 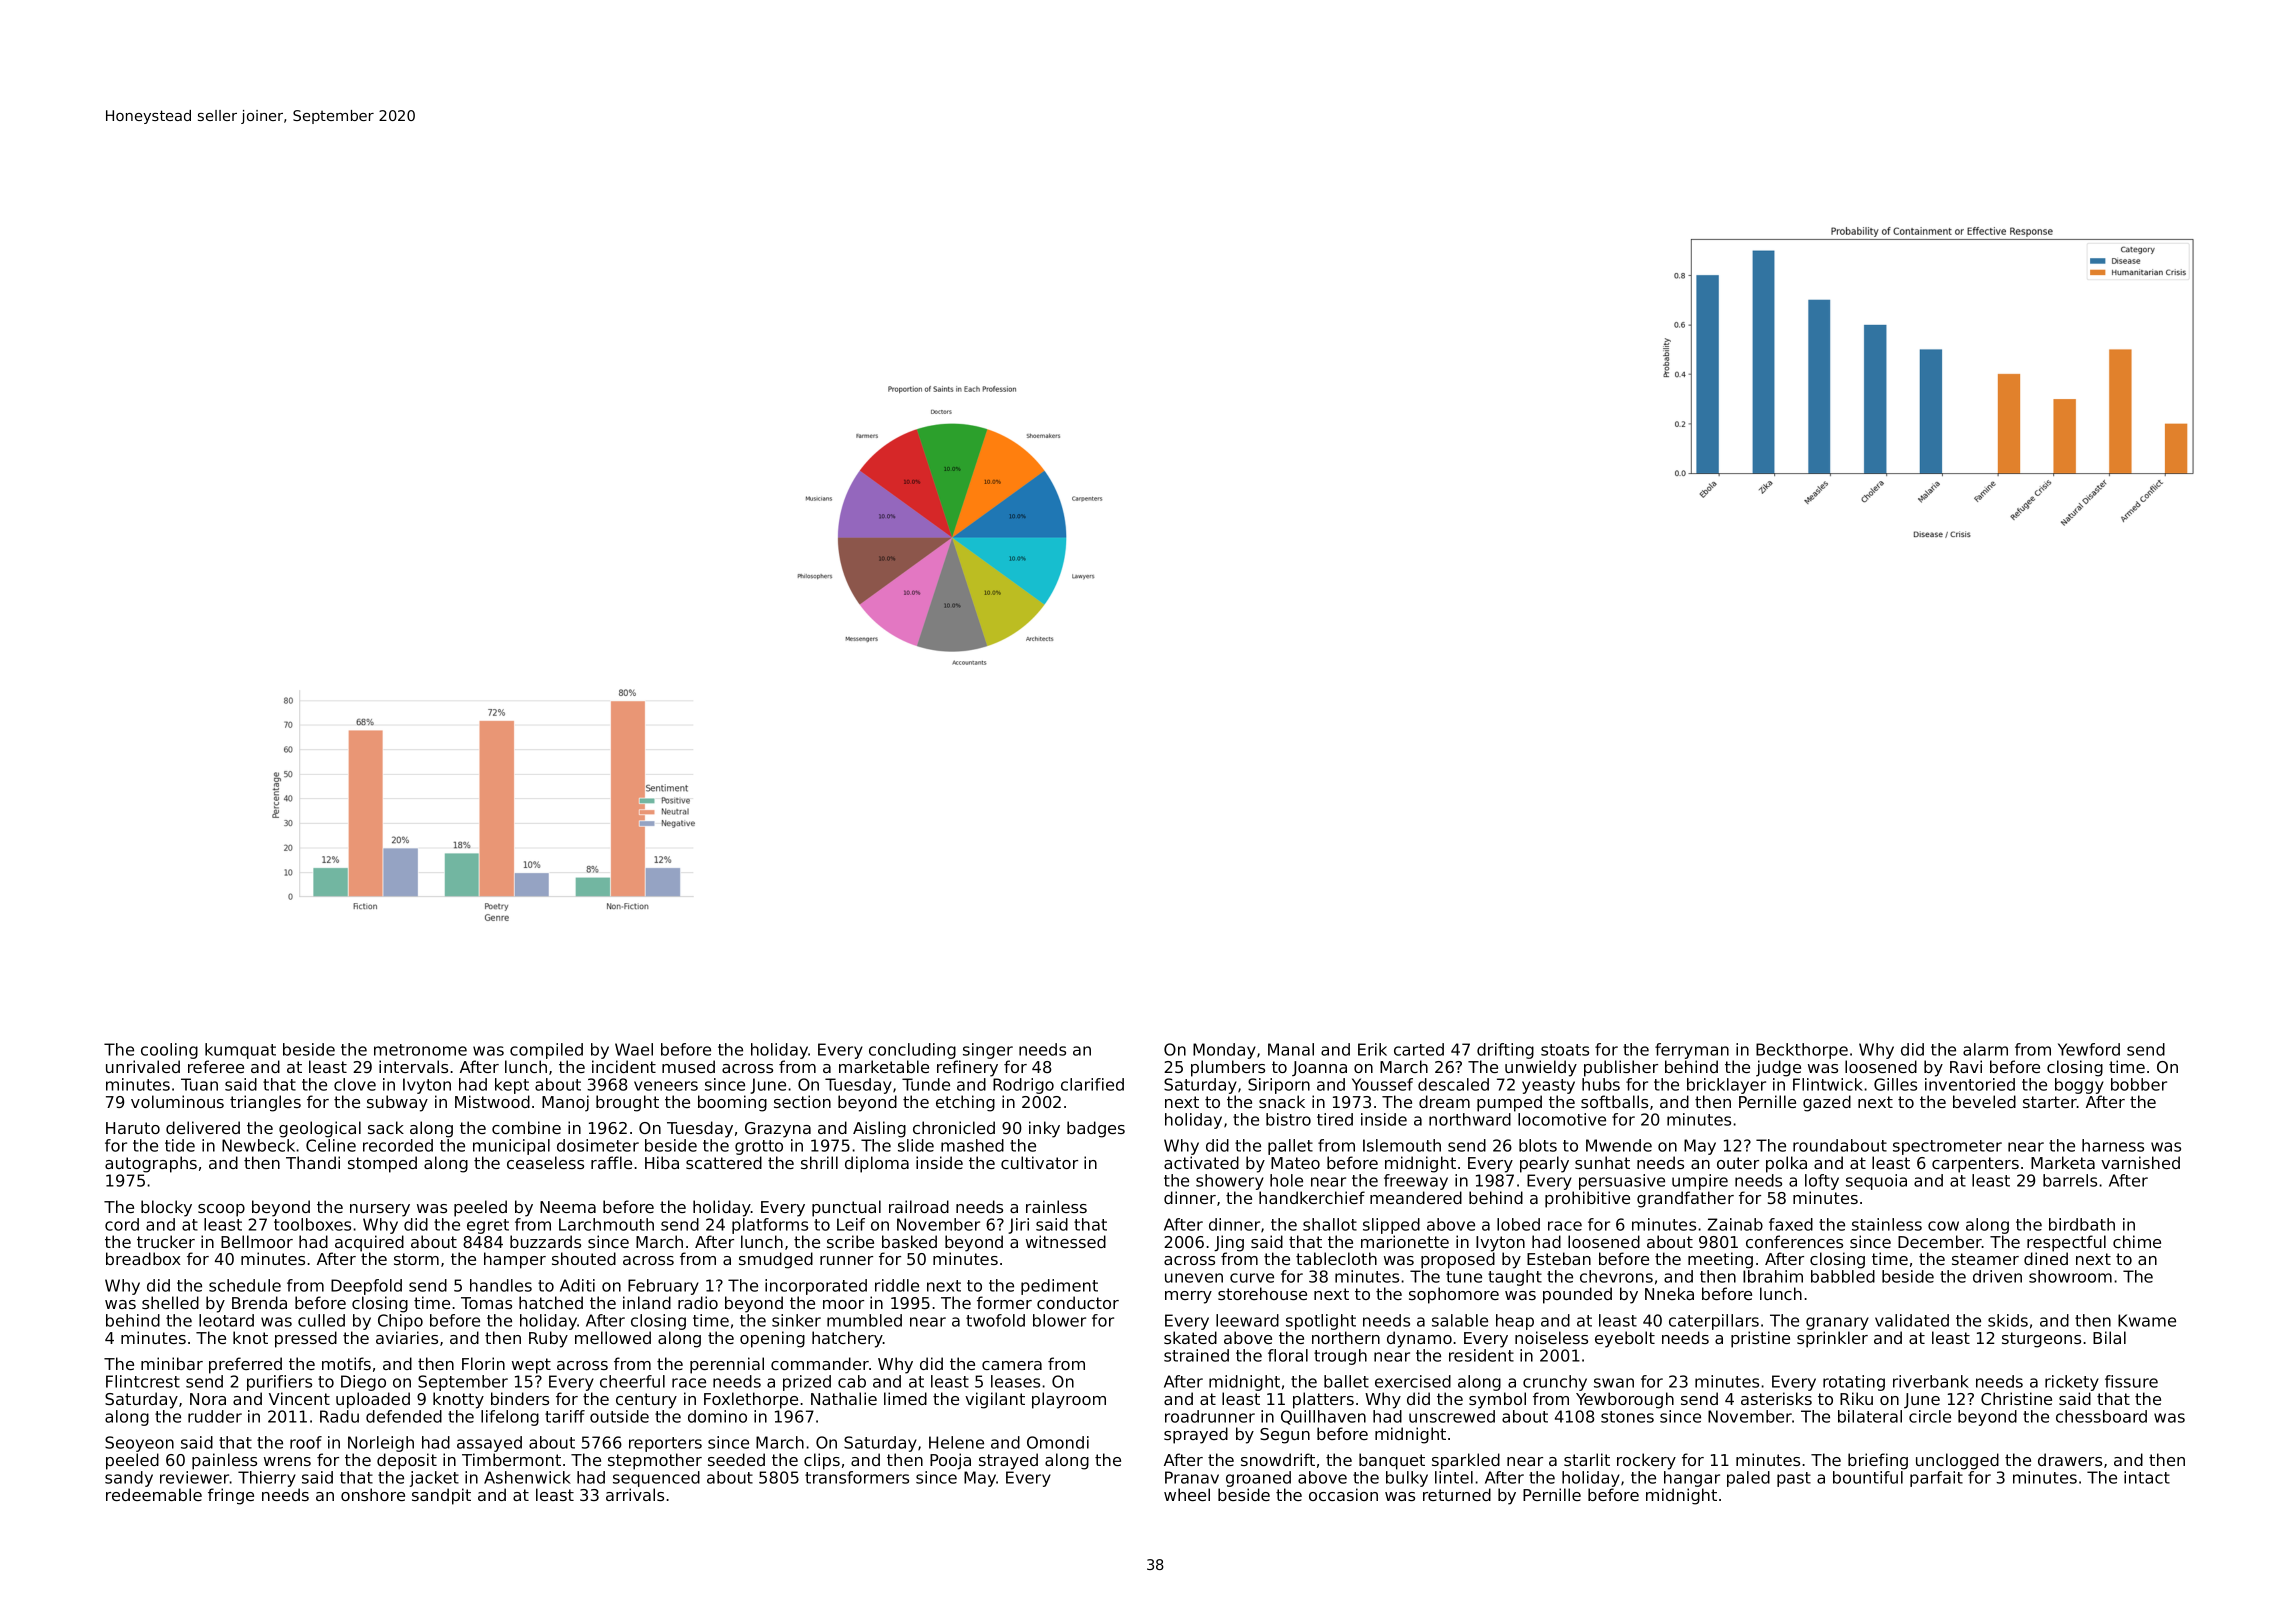 What do you see at coordinates (1343, 1494) in the page?
I see `occasion` at bounding box center [1343, 1494].
